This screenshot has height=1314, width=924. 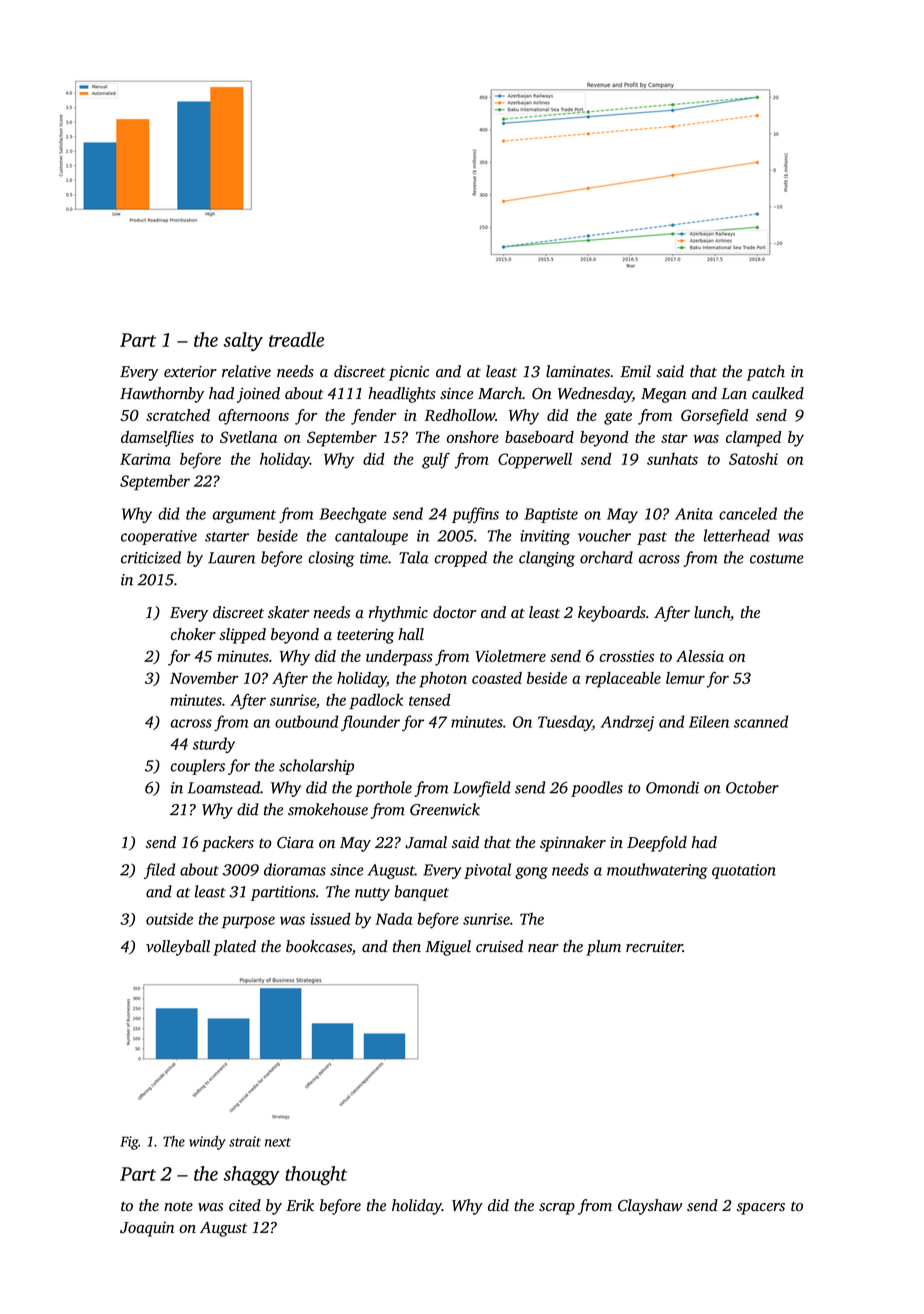 I want to click on Joaquin, so click(x=147, y=1229).
